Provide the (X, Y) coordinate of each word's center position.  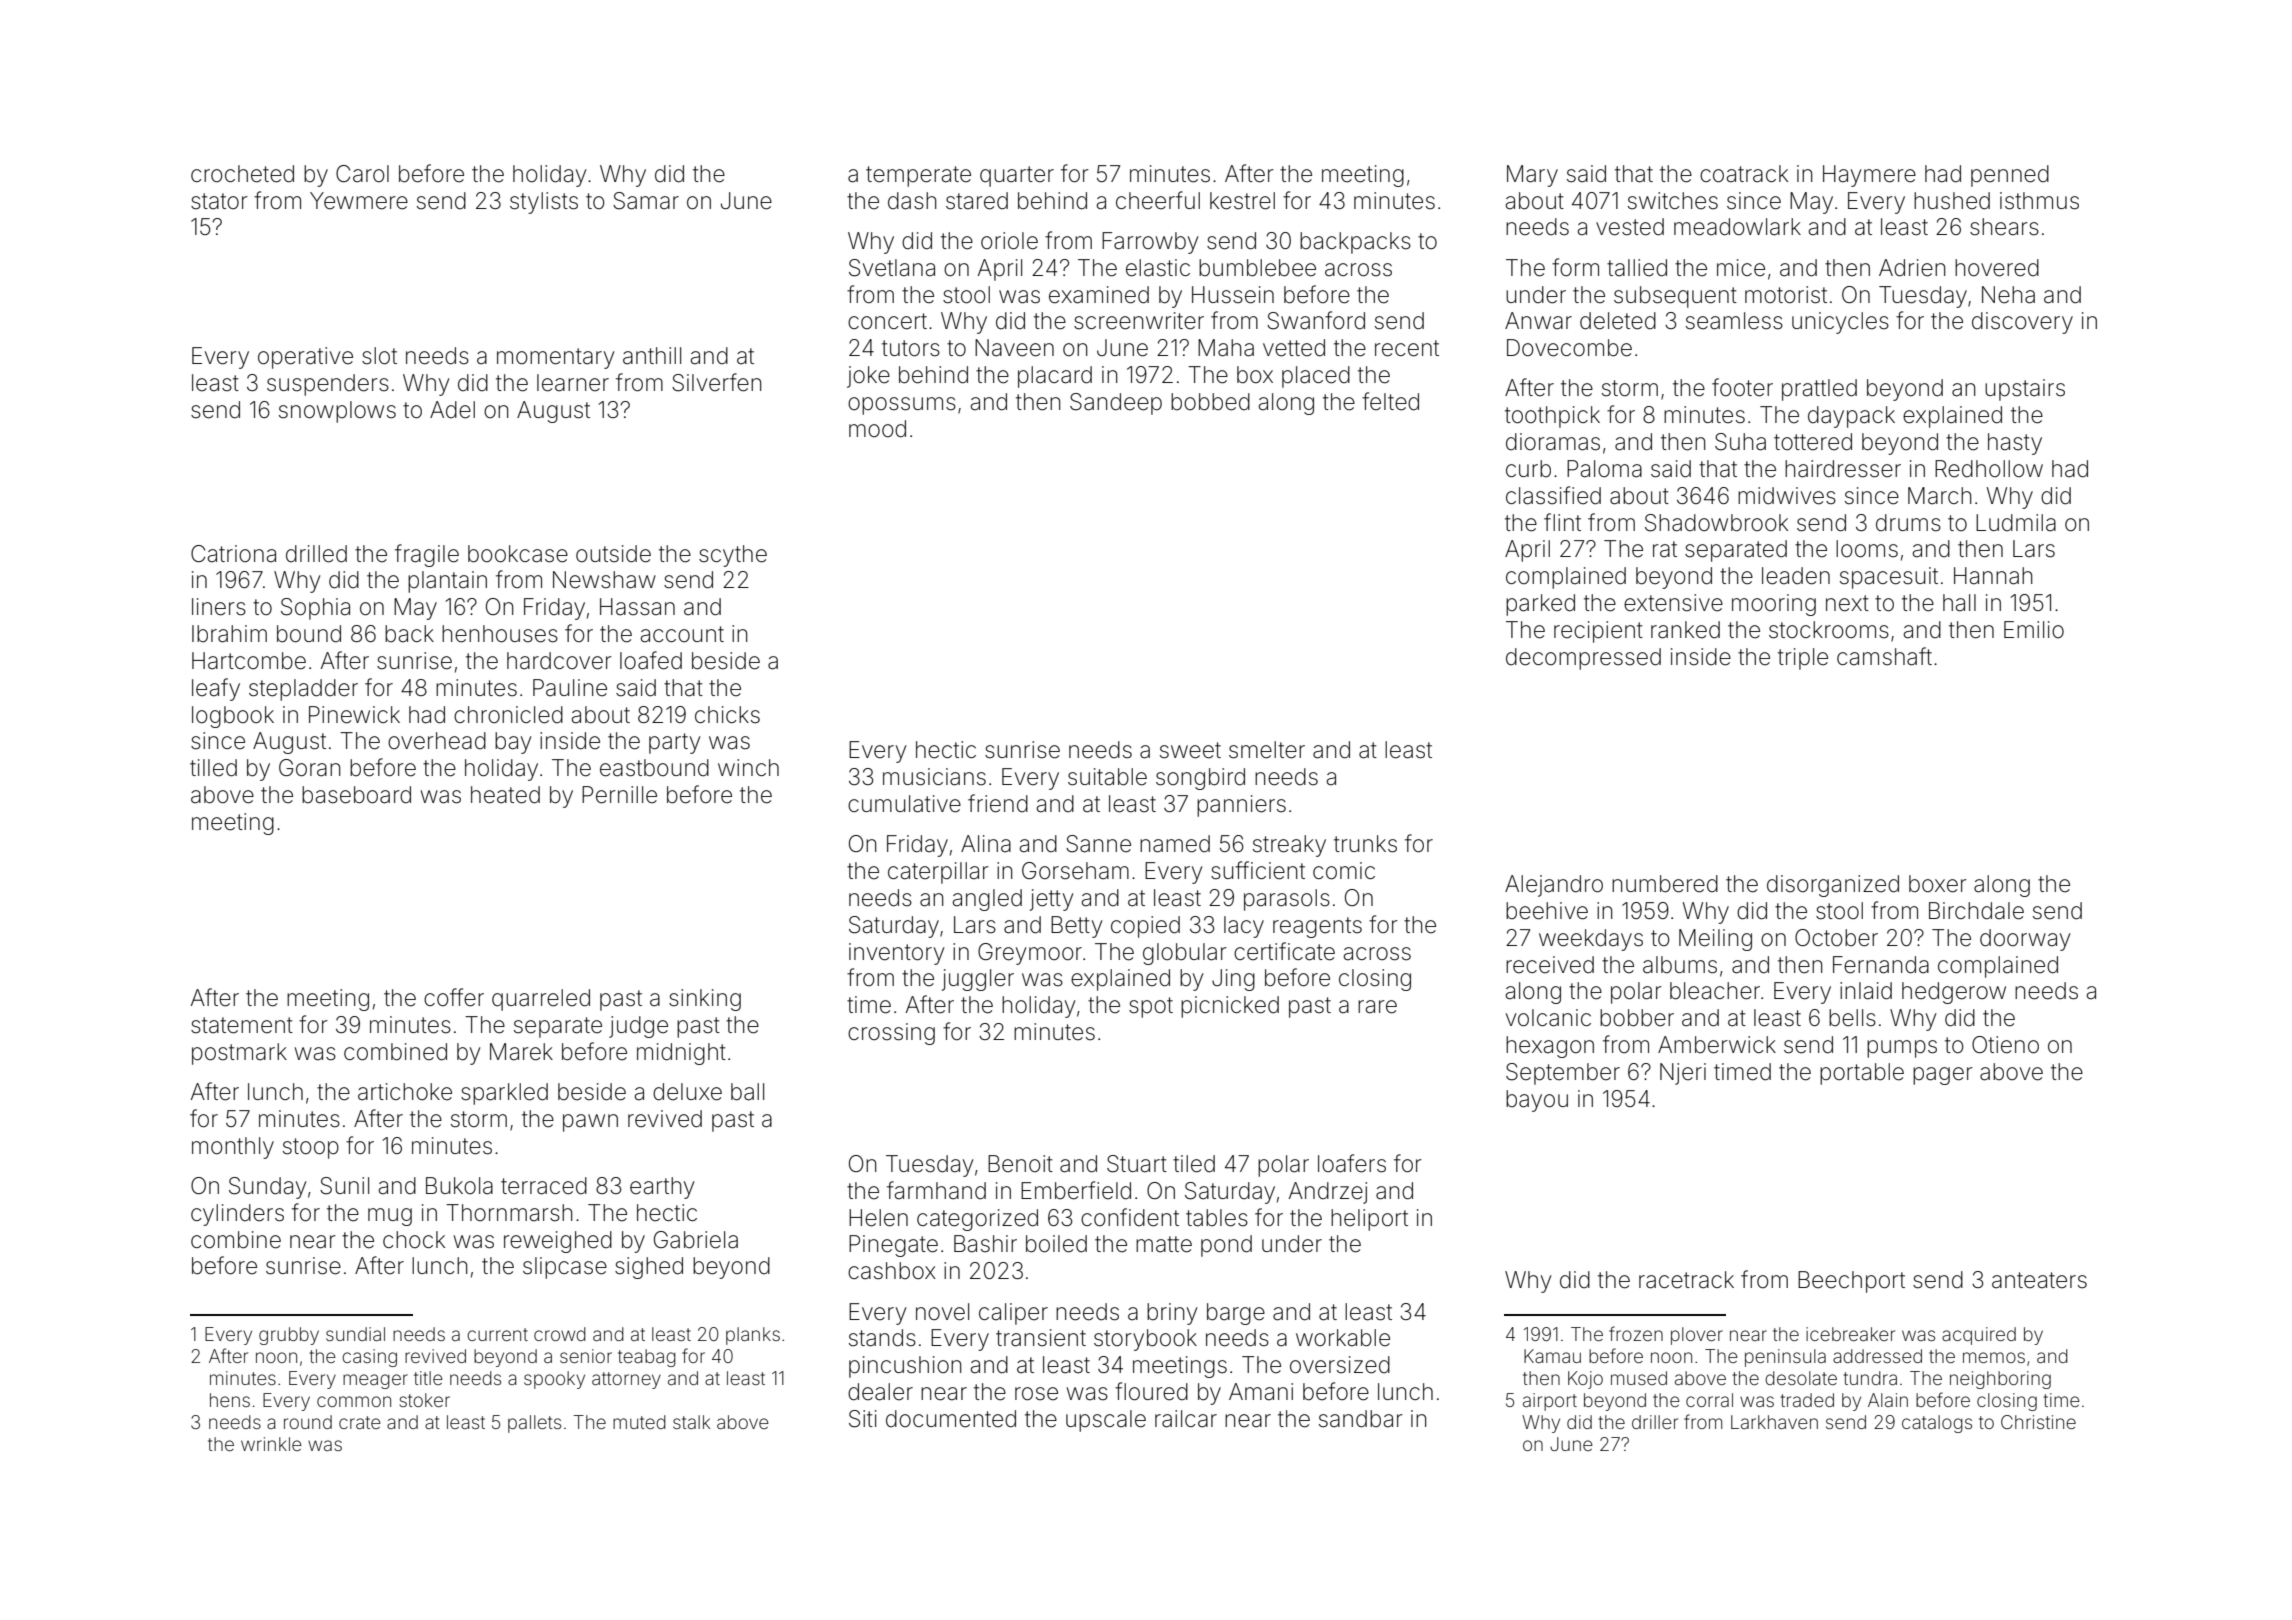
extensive (1673, 603)
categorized (977, 1220)
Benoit (1020, 1164)
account (682, 634)
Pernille (619, 795)
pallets (534, 1424)
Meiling (1715, 940)
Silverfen (717, 382)
